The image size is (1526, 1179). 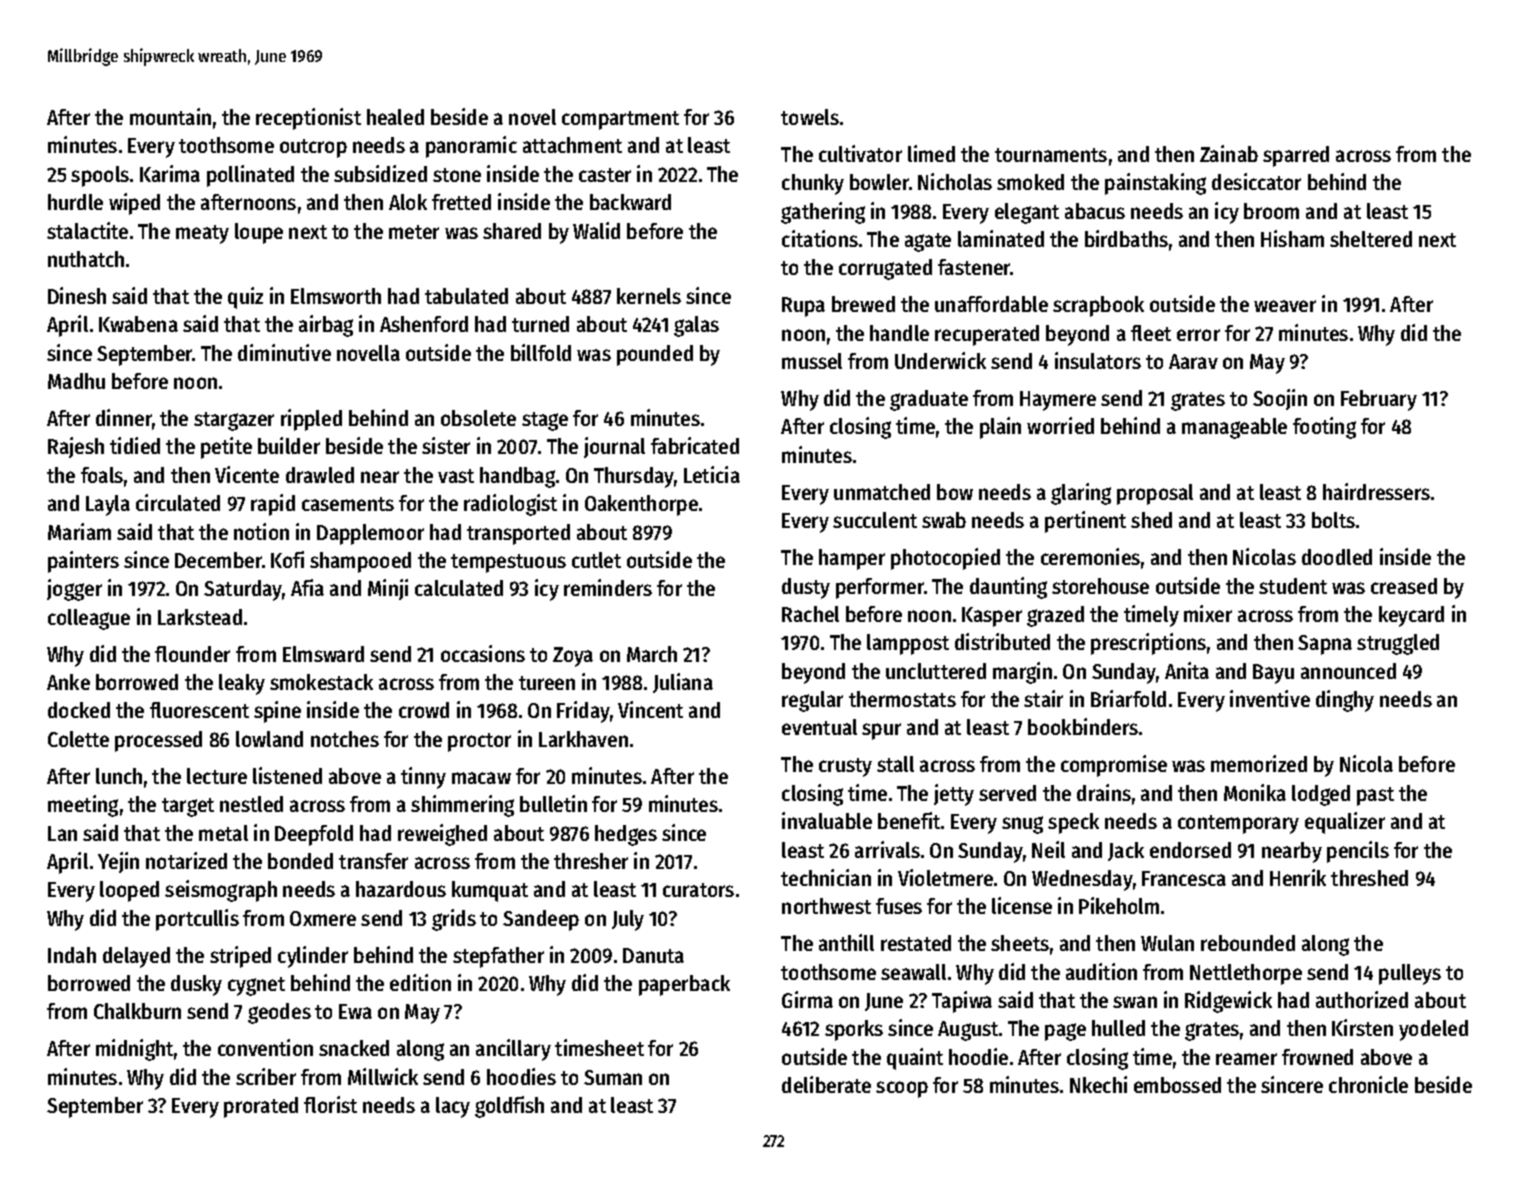 I want to click on occasions, so click(x=483, y=653).
